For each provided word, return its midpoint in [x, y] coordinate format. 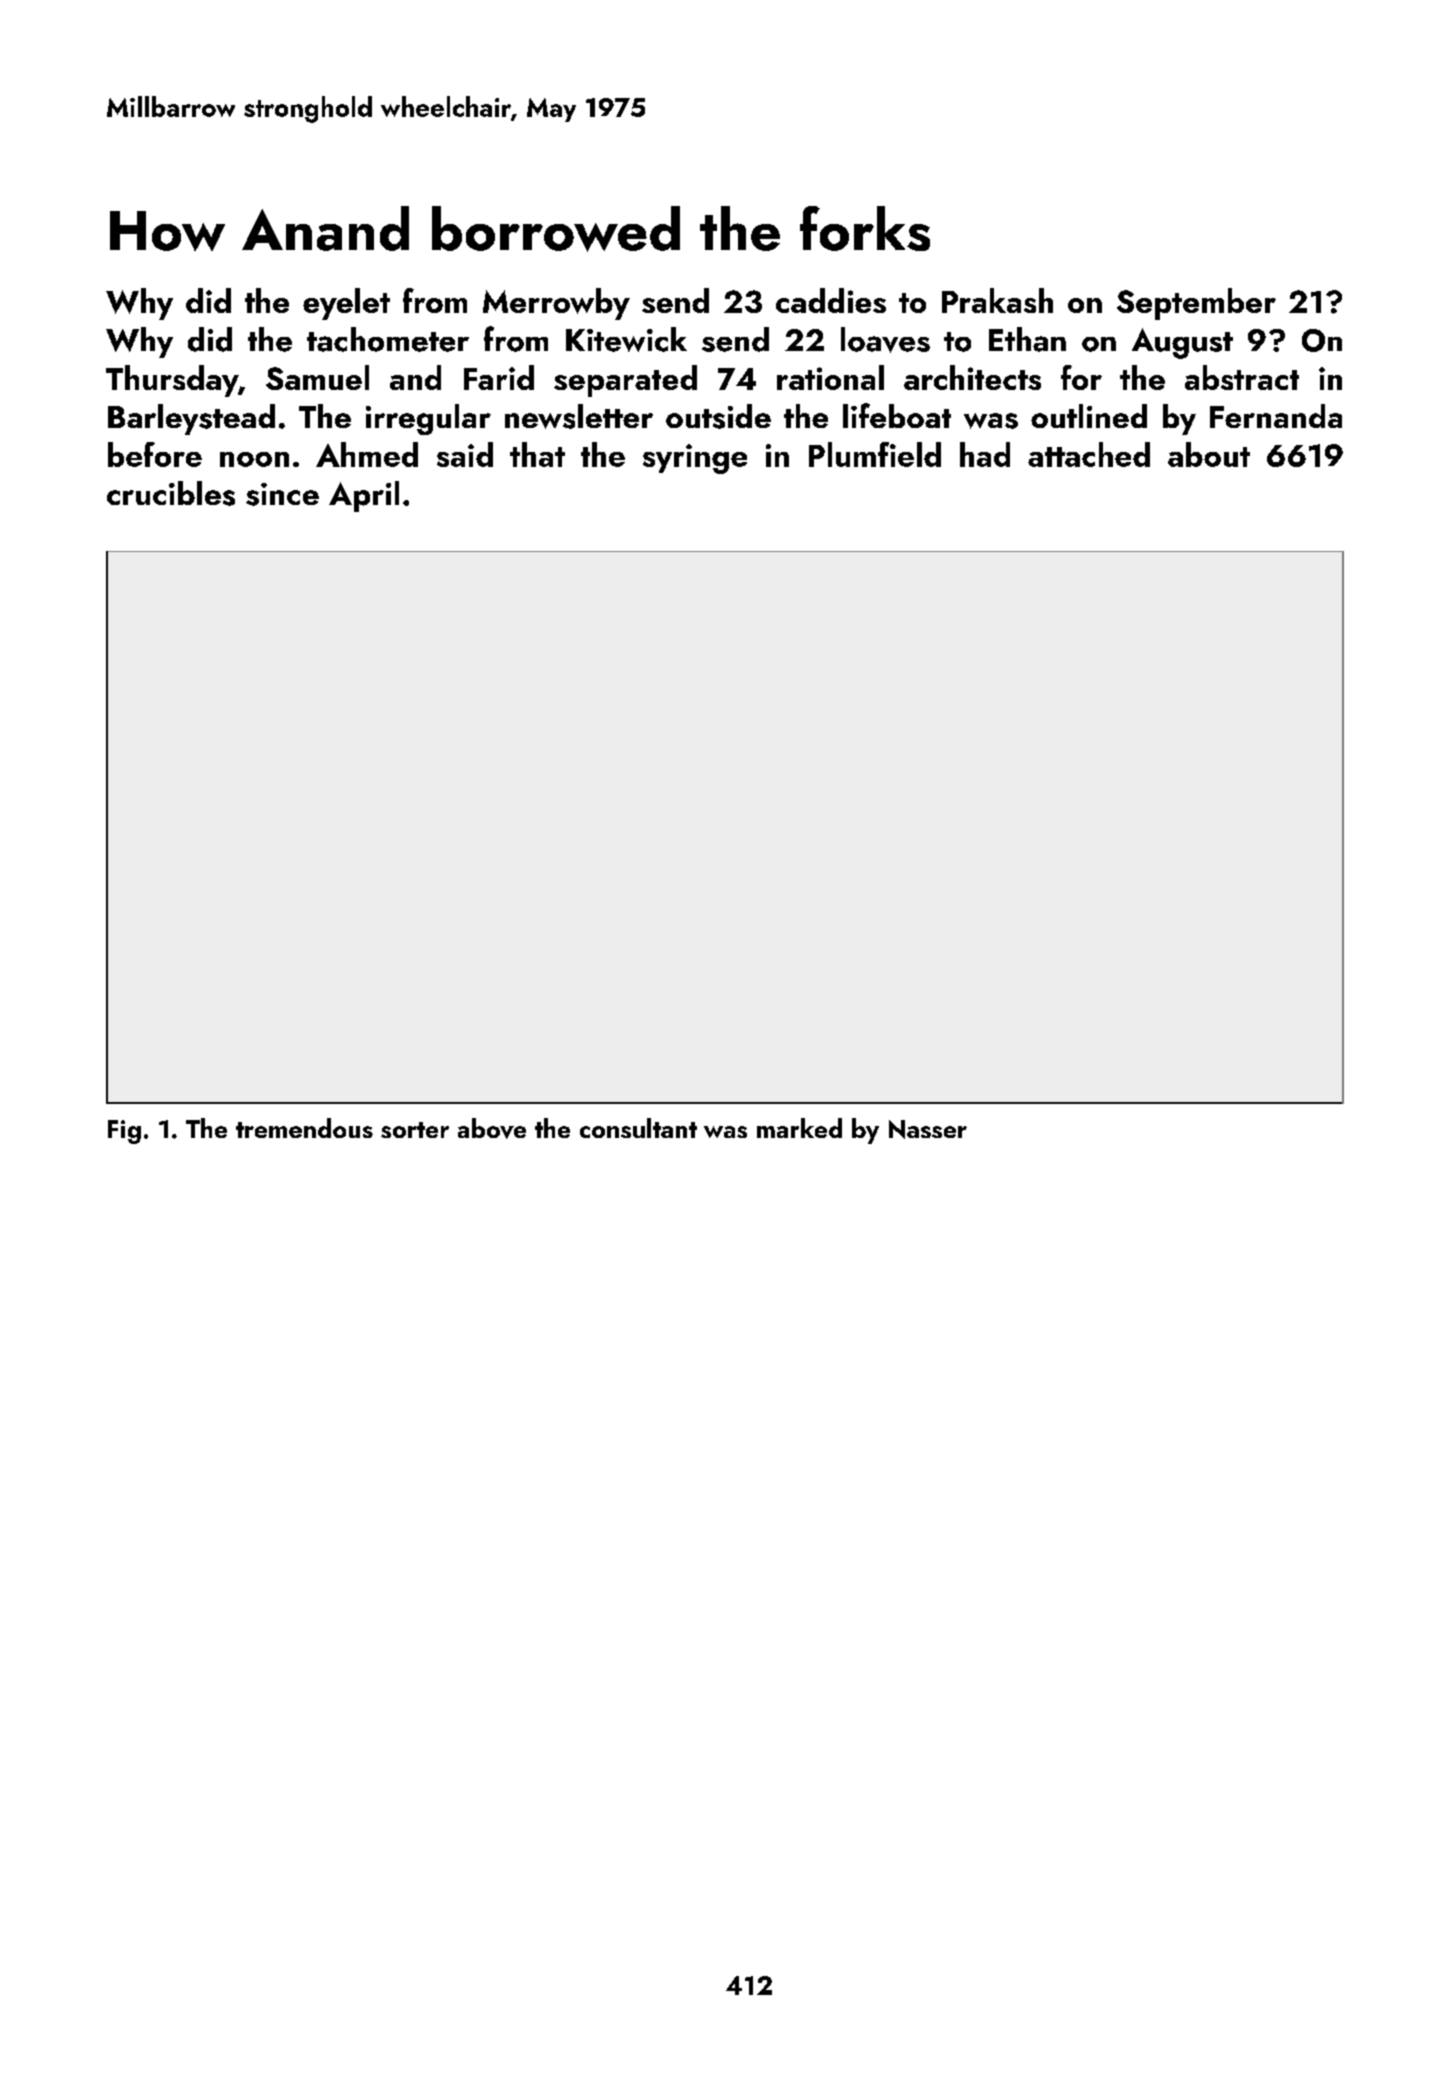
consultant [638, 1128]
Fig [124, 1132]
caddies [831, 300]
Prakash [997, 300]
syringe [695, 459]
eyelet [346, 304]
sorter [415, 1130]
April [364, 496]
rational [830, 377]
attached [1089, 454]
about [1209, 454]
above [492, 1128]
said [465, 454]
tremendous [304, 1128]
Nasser [928, 1129]
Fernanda [1276, 416]
